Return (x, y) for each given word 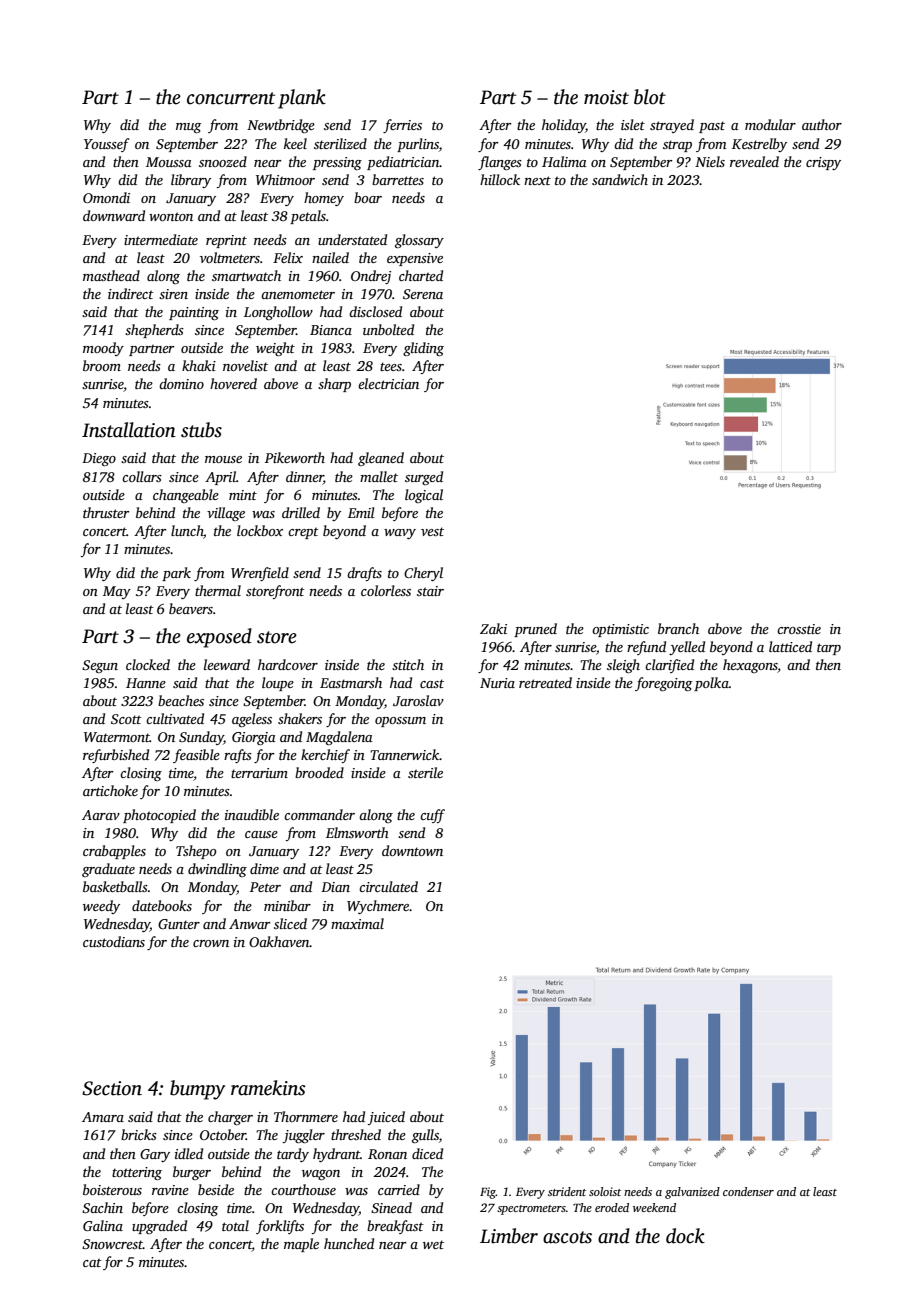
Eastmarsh (351, 682)
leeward (227, 664)
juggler (304, 1136)
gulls (425, 1136)
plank (302, 99)
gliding (423, 349)
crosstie (799, 629)
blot (650, 97)
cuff (432, 816)
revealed (754, 161)
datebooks (162, 905)
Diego (99, 459)
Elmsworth (357, 832)
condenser (748, 1191)
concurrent (231, 98)
